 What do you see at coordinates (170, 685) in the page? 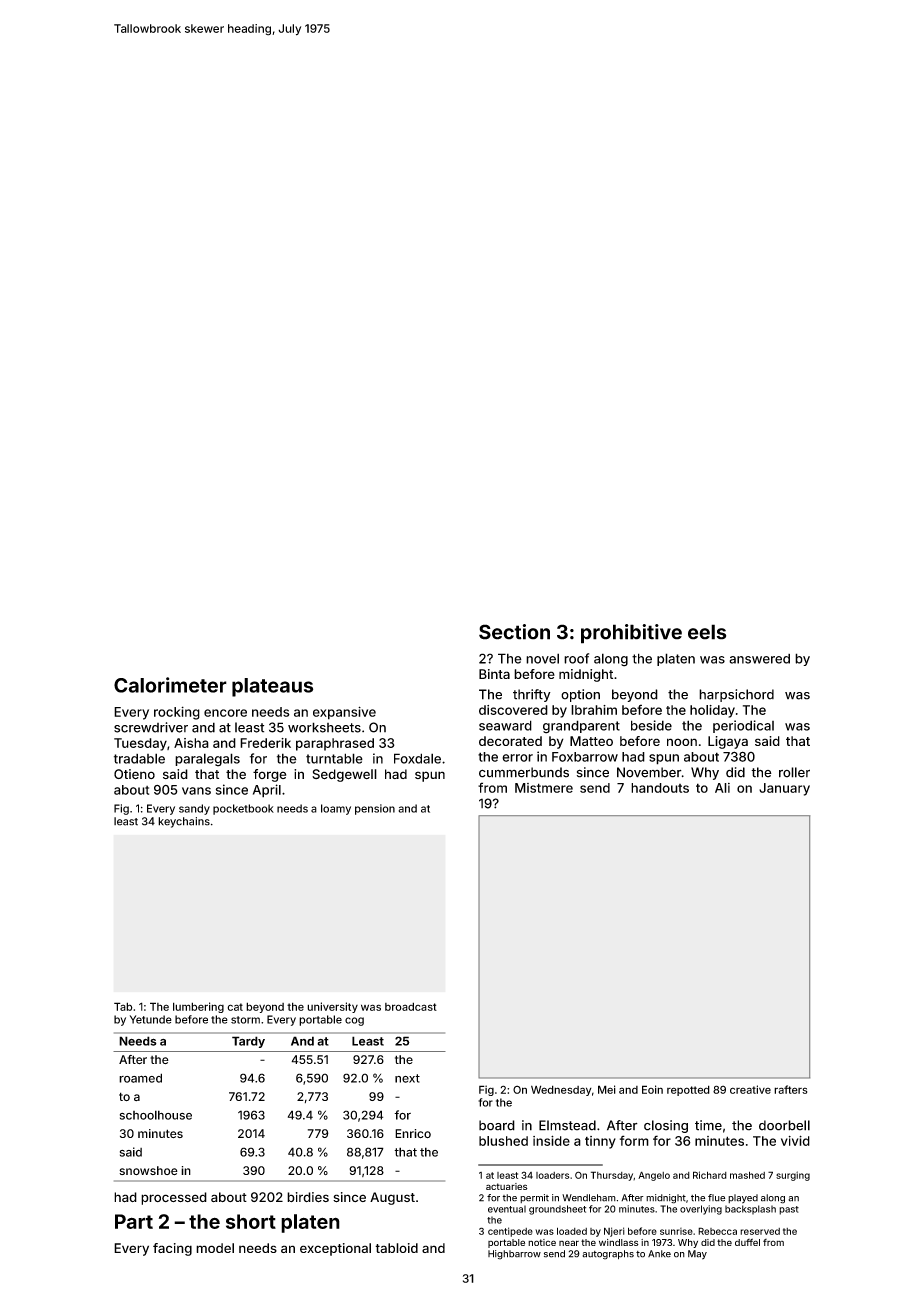
I see `Calorimeter` at bounding box center [170, 685].
